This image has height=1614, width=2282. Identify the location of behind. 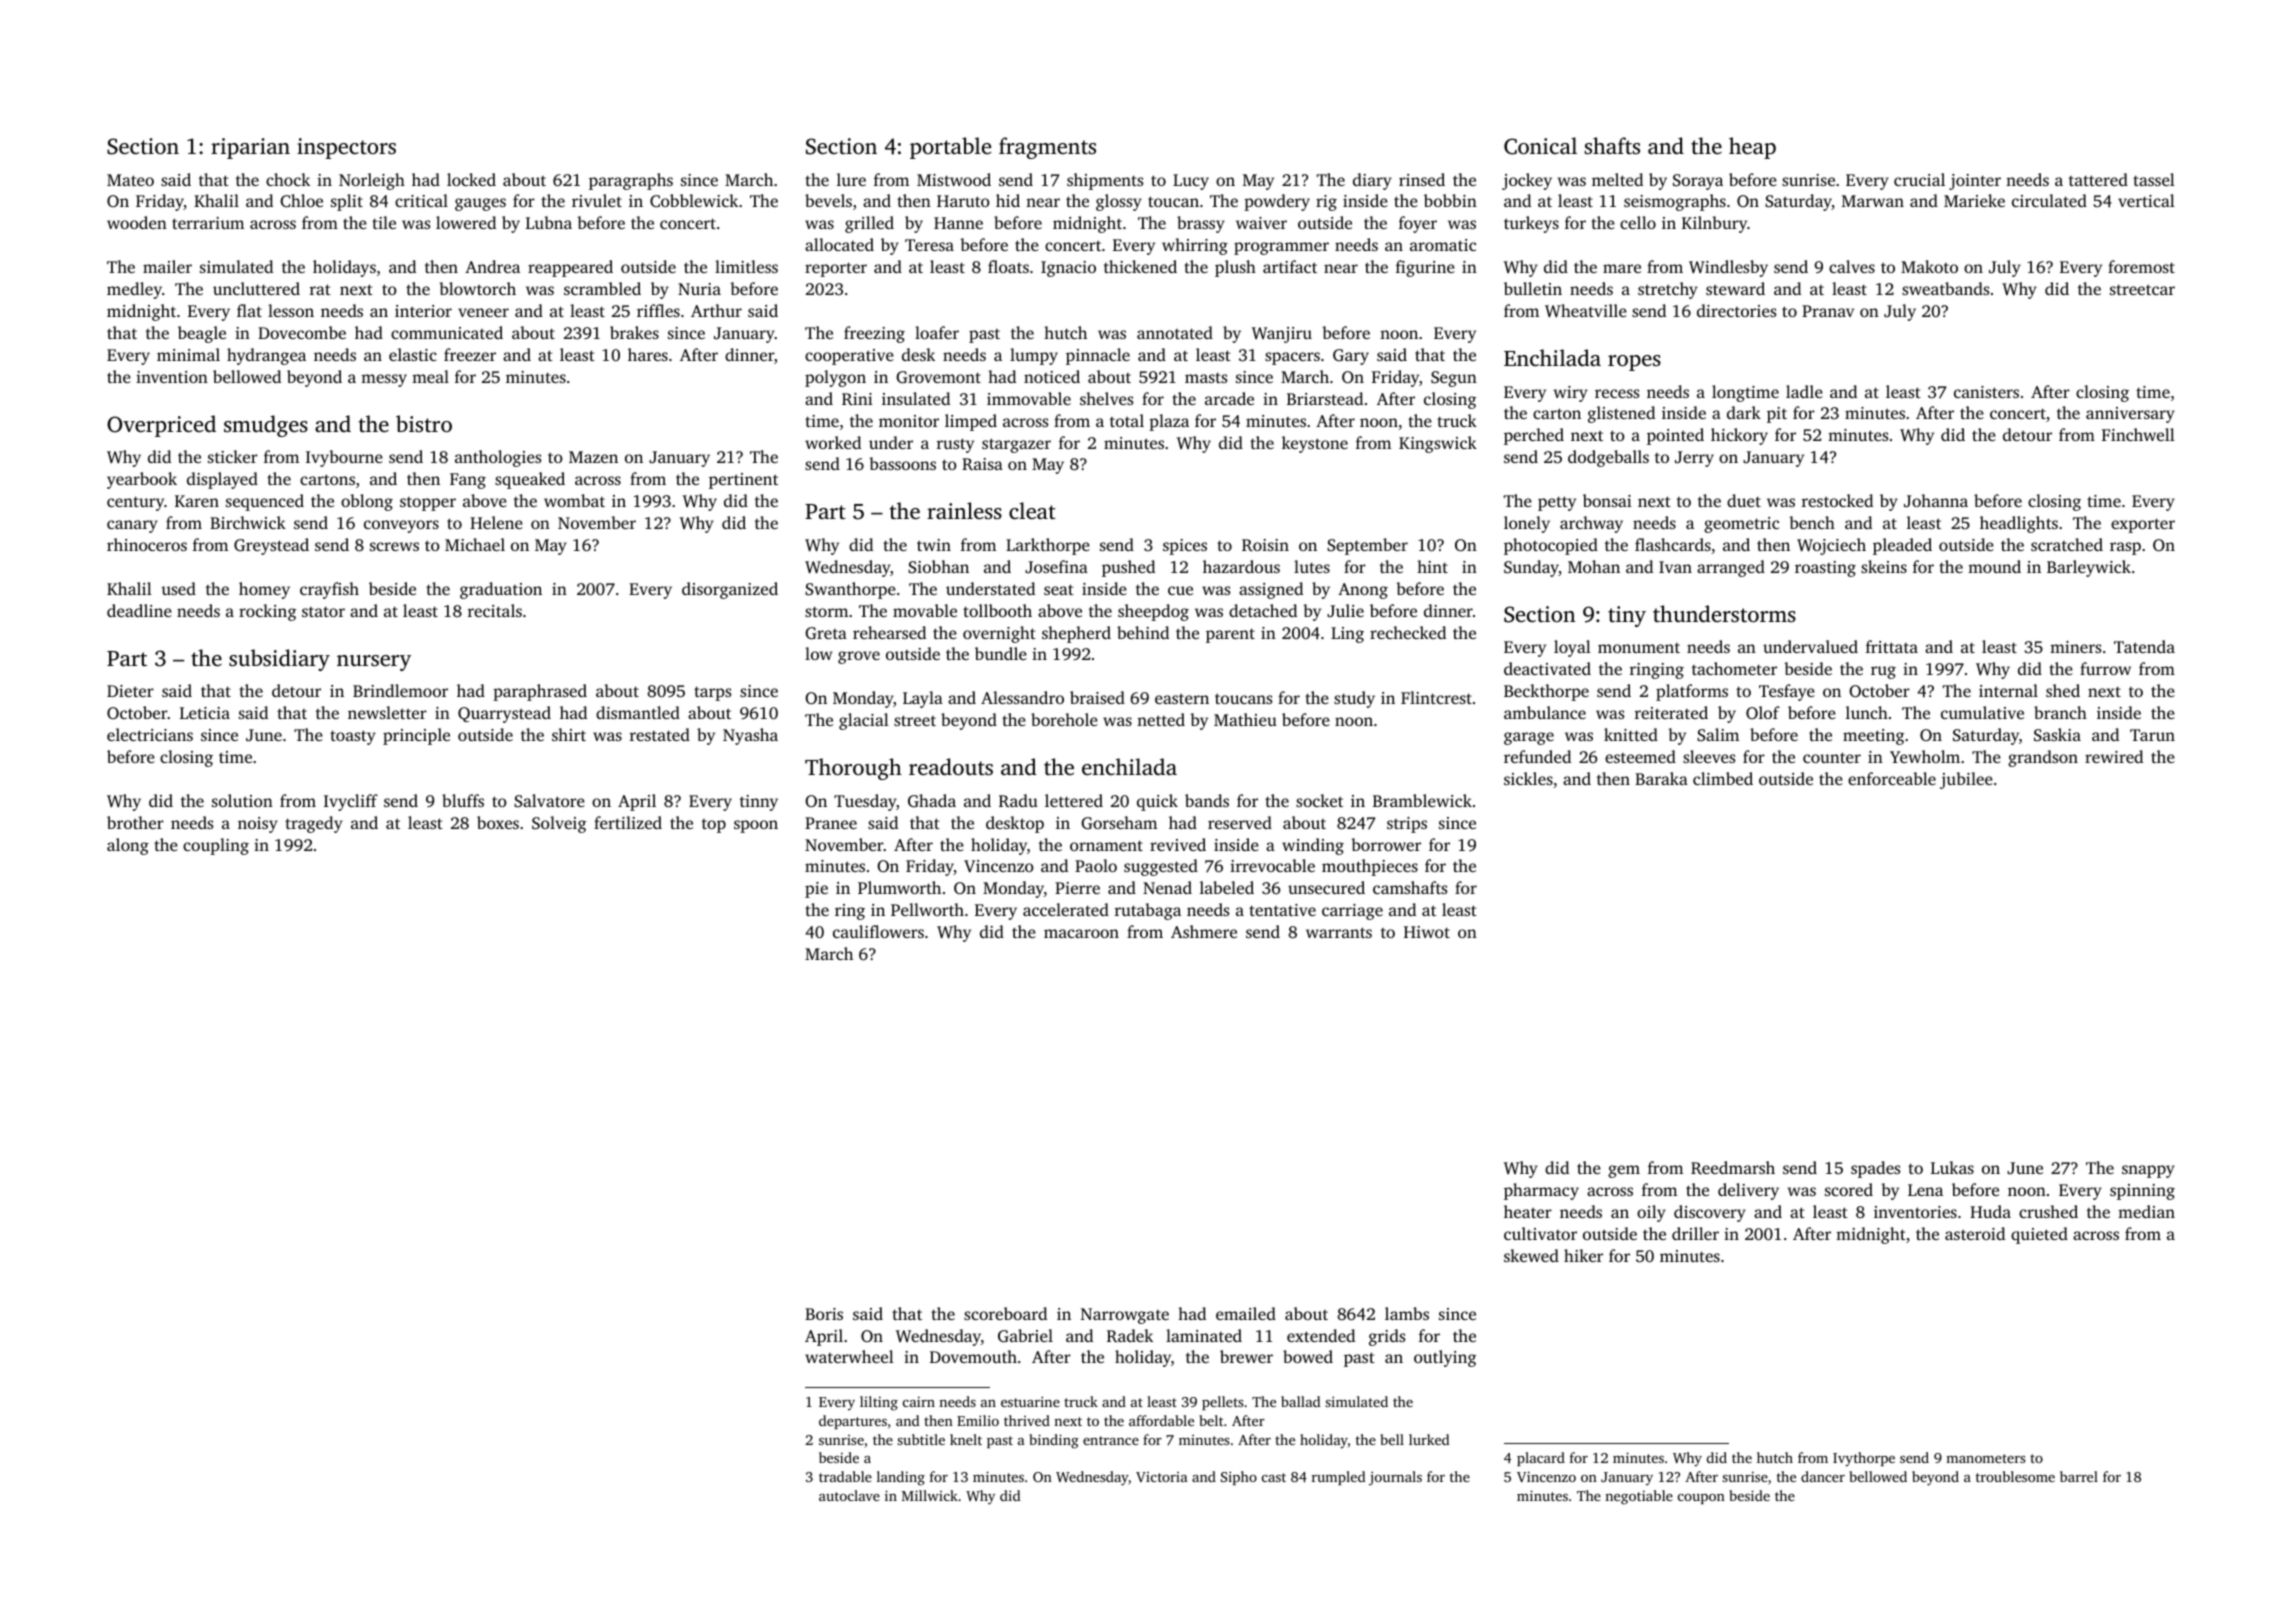
(1143, 632).
